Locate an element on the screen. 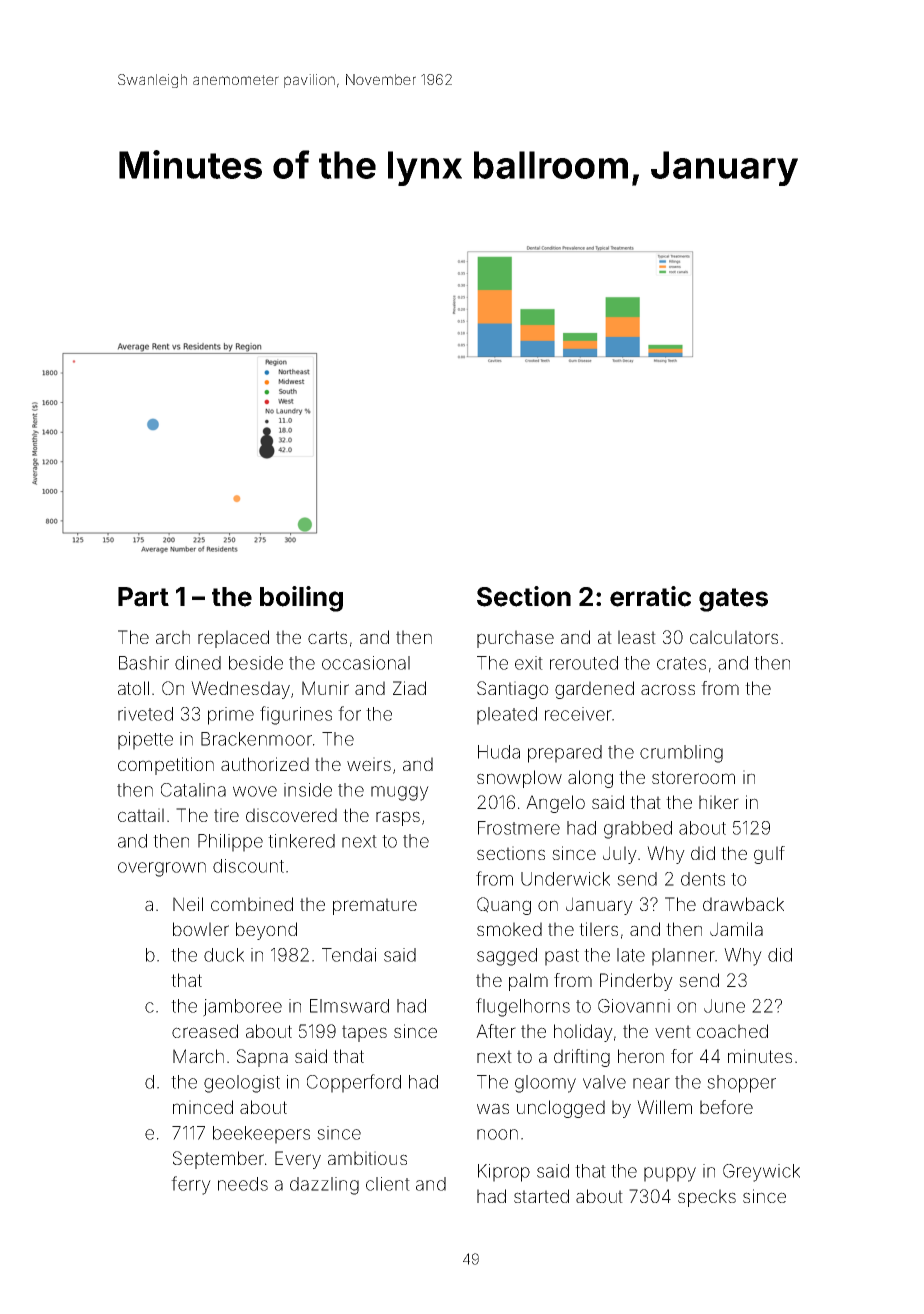 The width and height of the screenshot is (924, 1314). minced is located at coordinates (203, 1107).
